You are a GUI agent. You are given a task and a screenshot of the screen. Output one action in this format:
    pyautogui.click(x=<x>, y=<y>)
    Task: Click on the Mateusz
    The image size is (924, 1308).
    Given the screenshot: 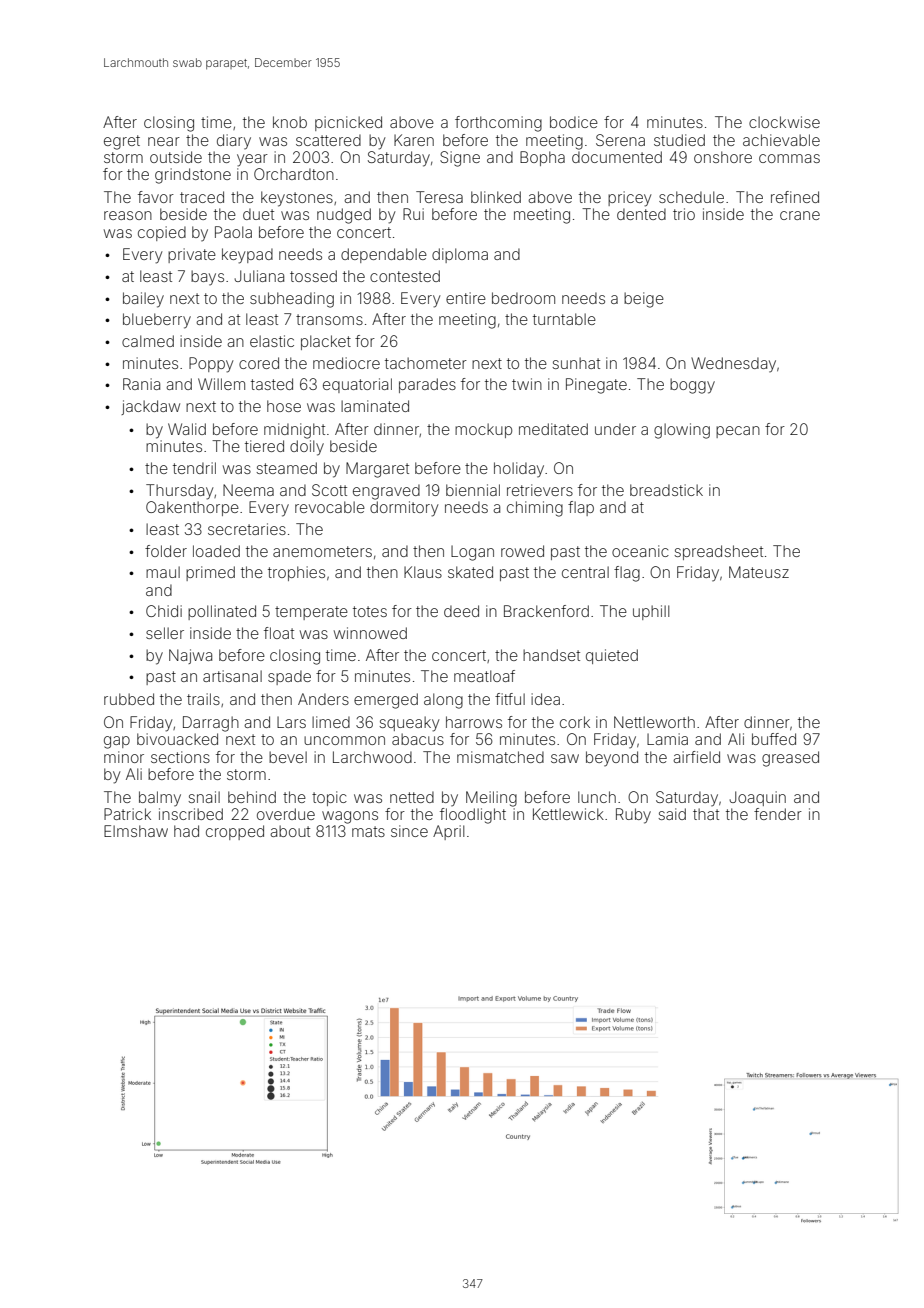 What is the action you would take?
    pyautogui.click(x=759, y=572)
